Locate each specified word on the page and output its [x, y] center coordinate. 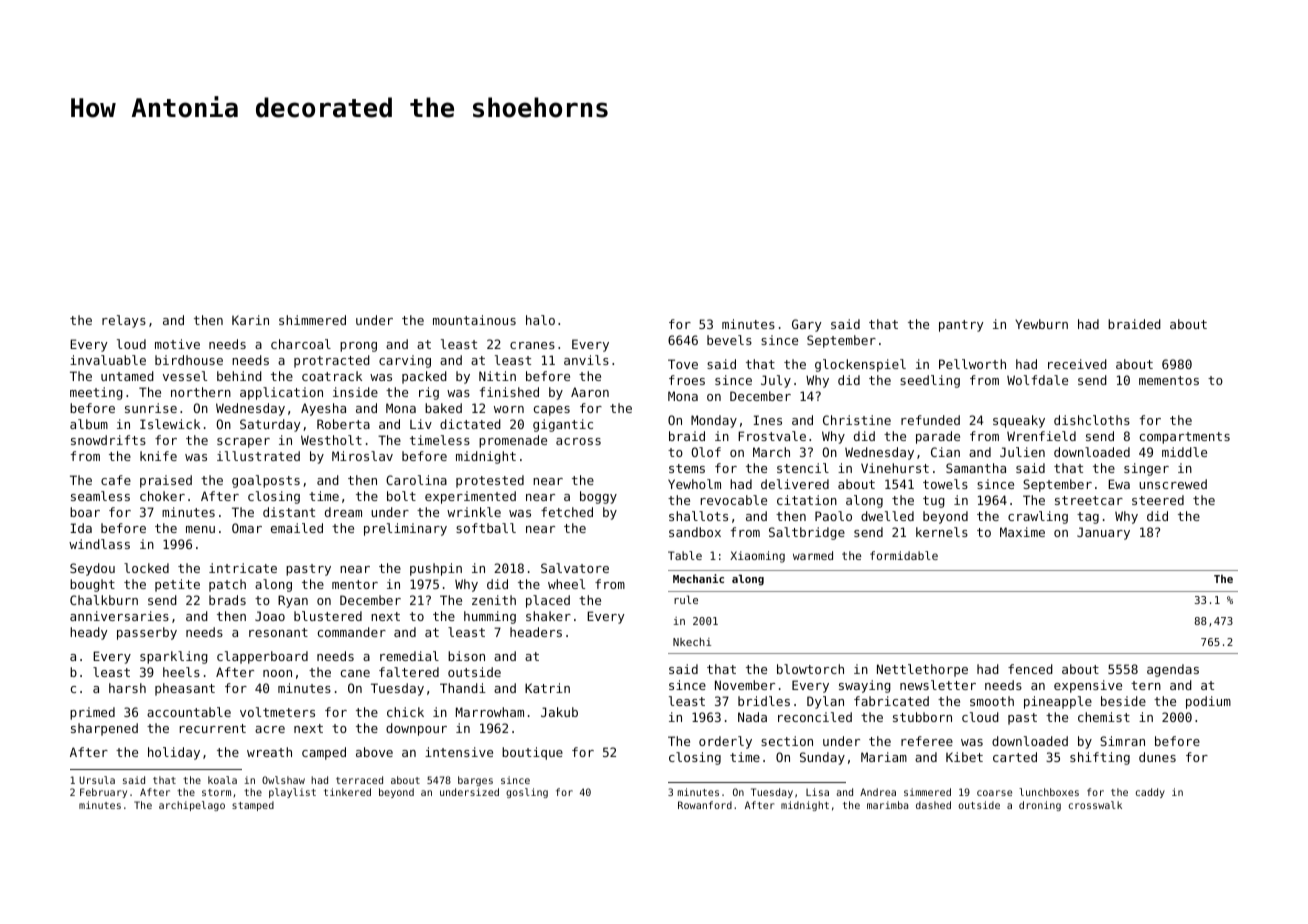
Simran [1122, 741]
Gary [807, 325]
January [1103, 533]
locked [146, 568]
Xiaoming [757, 557]
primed [92, 713]
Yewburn [1041, 324]
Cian [945, 452]
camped [324, 753]
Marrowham [490, 712]
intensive [459, 752]
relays [124, 321]
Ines [768, 420]
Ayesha [323, 409]
